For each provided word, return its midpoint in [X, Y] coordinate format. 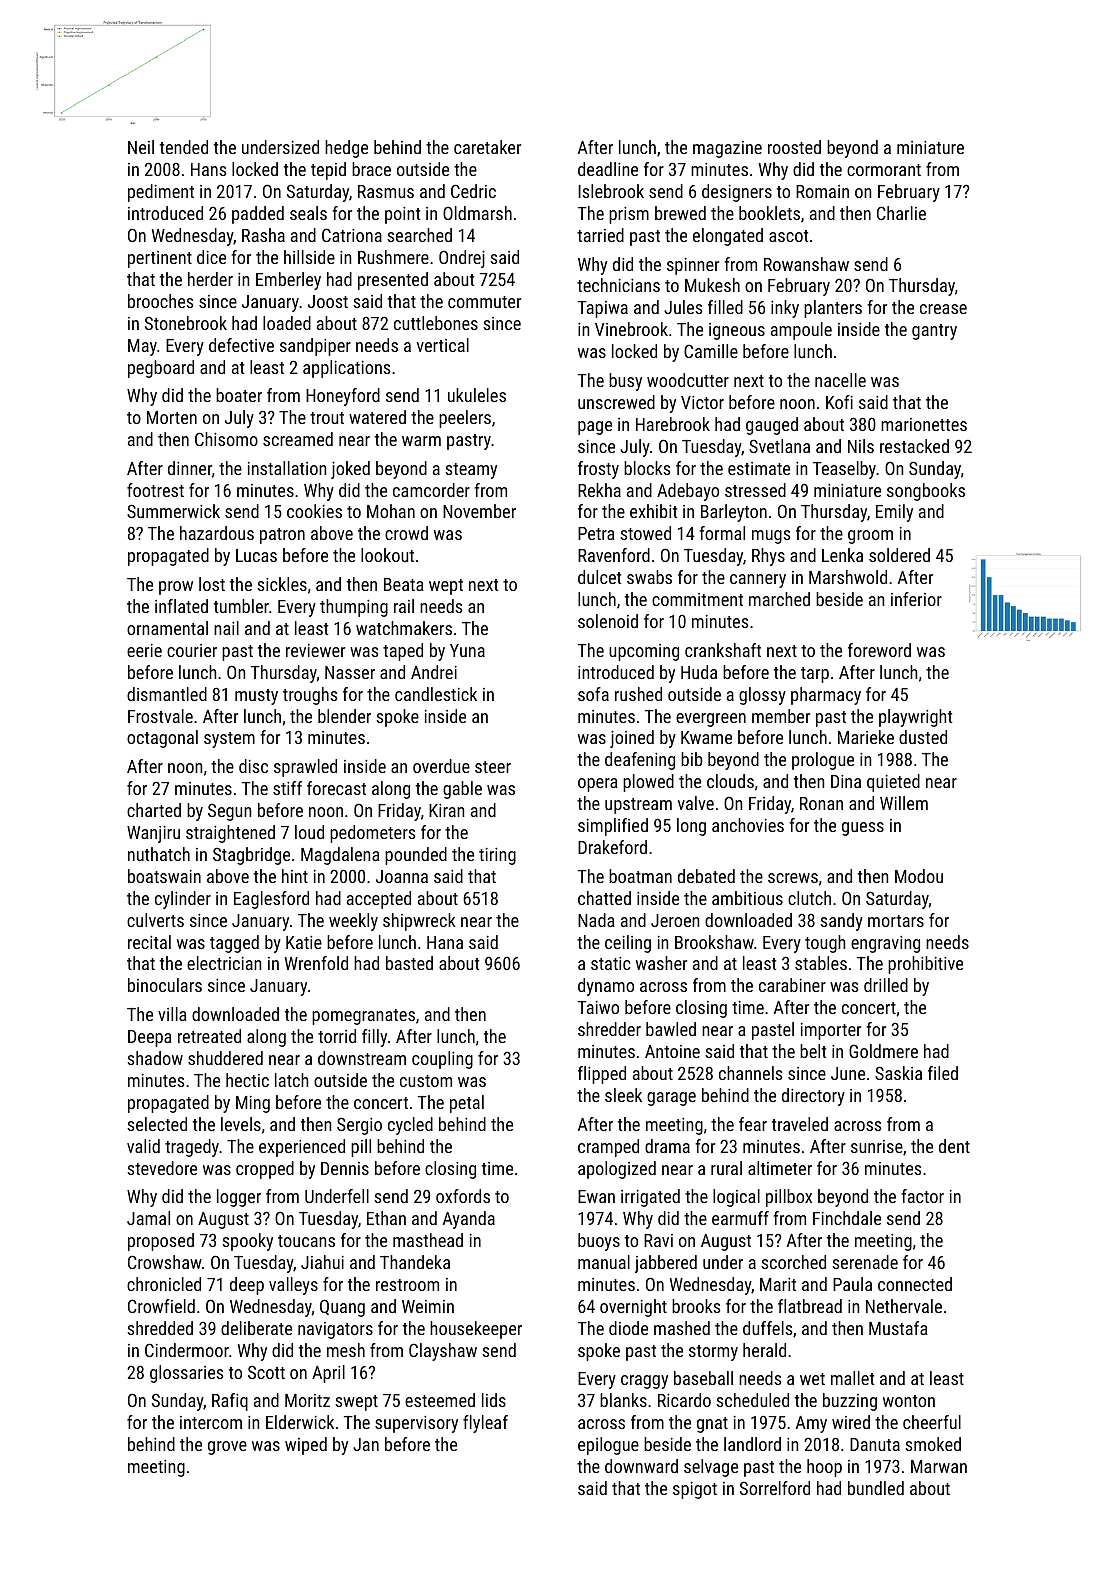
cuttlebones [436, 323]
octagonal [162, 739]
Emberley [288, 281]
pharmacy [826, 696]
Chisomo [226, 439]
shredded [160, 1328]
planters [833, 309]
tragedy [192, 1148]
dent [954, 1146]
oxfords [463, 1196]
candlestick [436, 694]
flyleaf [485, 1424]
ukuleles [477, 395]
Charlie [901, 213]
